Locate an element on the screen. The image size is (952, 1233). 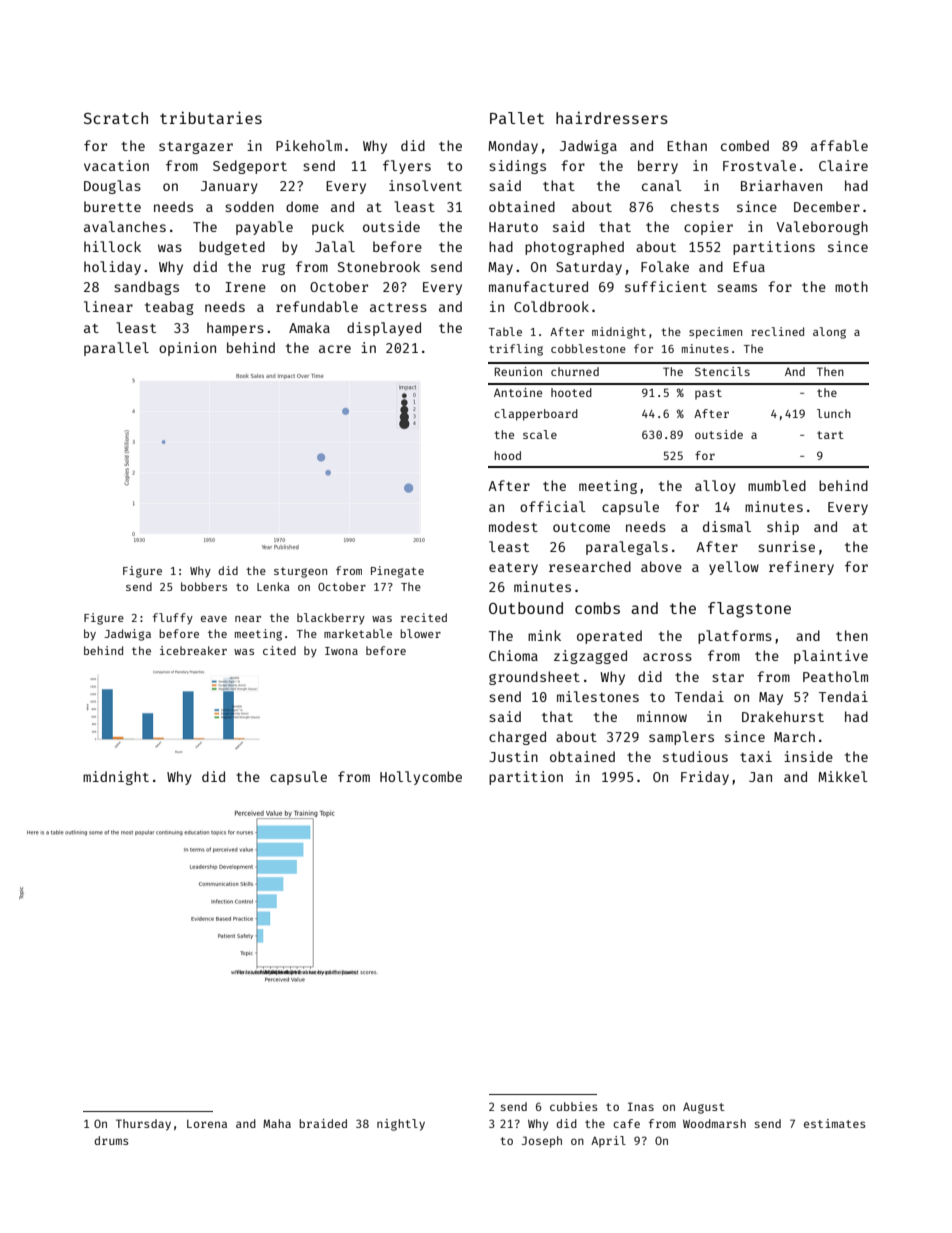
nightly is located at coordinates (401, 1125).
